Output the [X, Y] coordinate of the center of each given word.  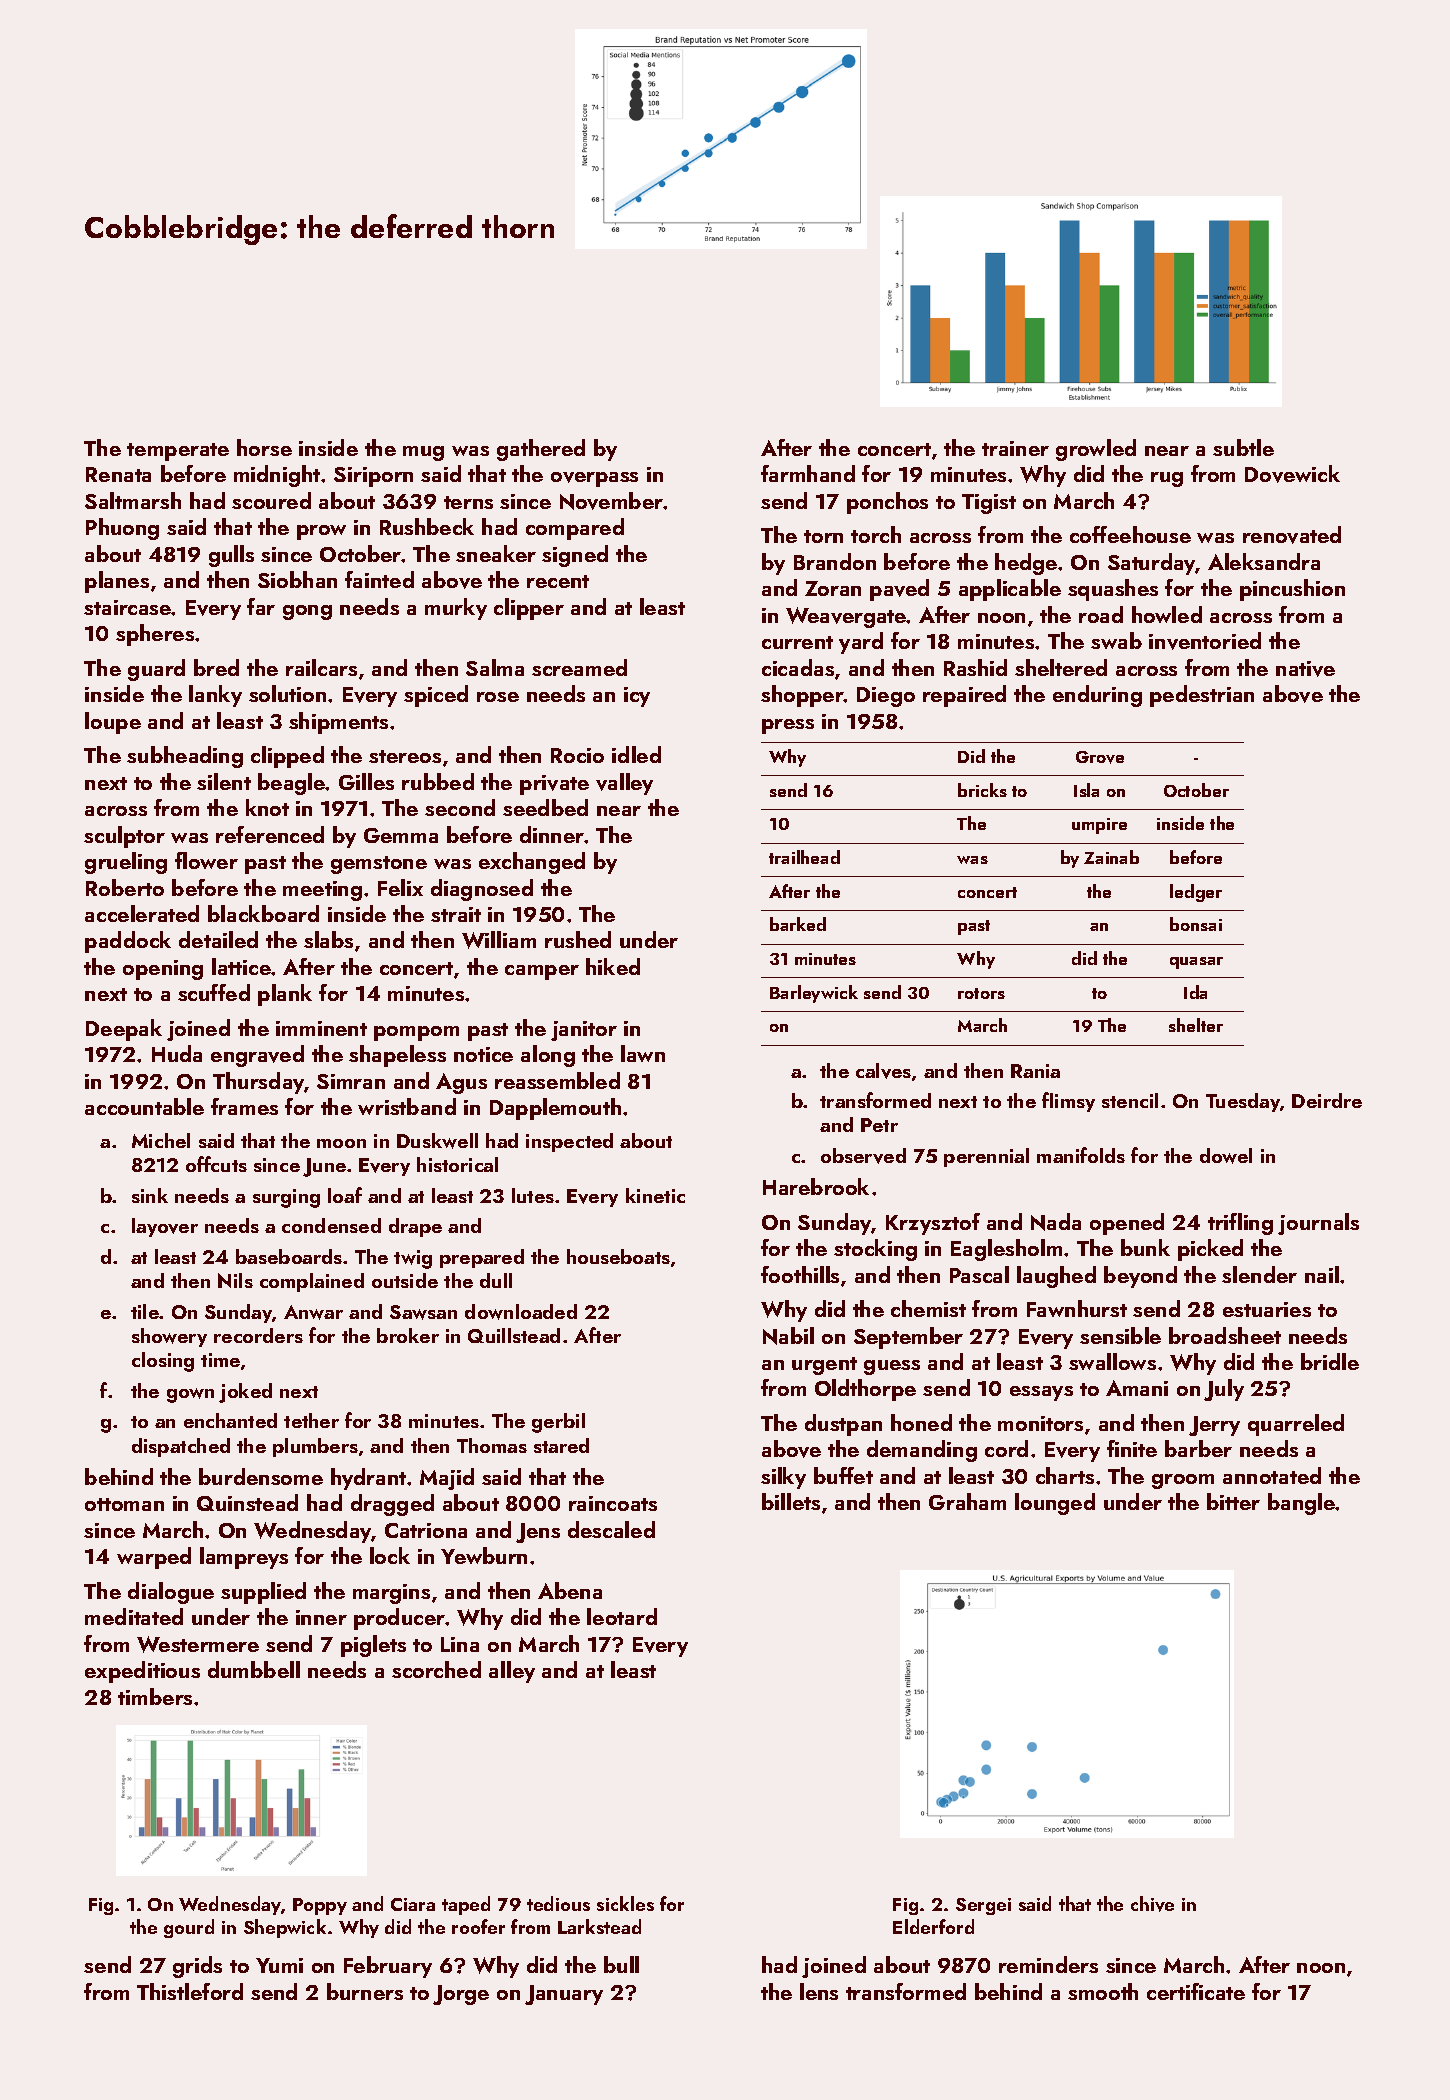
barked [798, 924]
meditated [134, 1616]
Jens [538, 1533]
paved [899, 590]
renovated [1292, 535]
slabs [328, 939]
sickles [625, 1903]
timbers [155, 1696]
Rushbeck [427, 526]
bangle [1302, 1504]
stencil [1130, 1100]
